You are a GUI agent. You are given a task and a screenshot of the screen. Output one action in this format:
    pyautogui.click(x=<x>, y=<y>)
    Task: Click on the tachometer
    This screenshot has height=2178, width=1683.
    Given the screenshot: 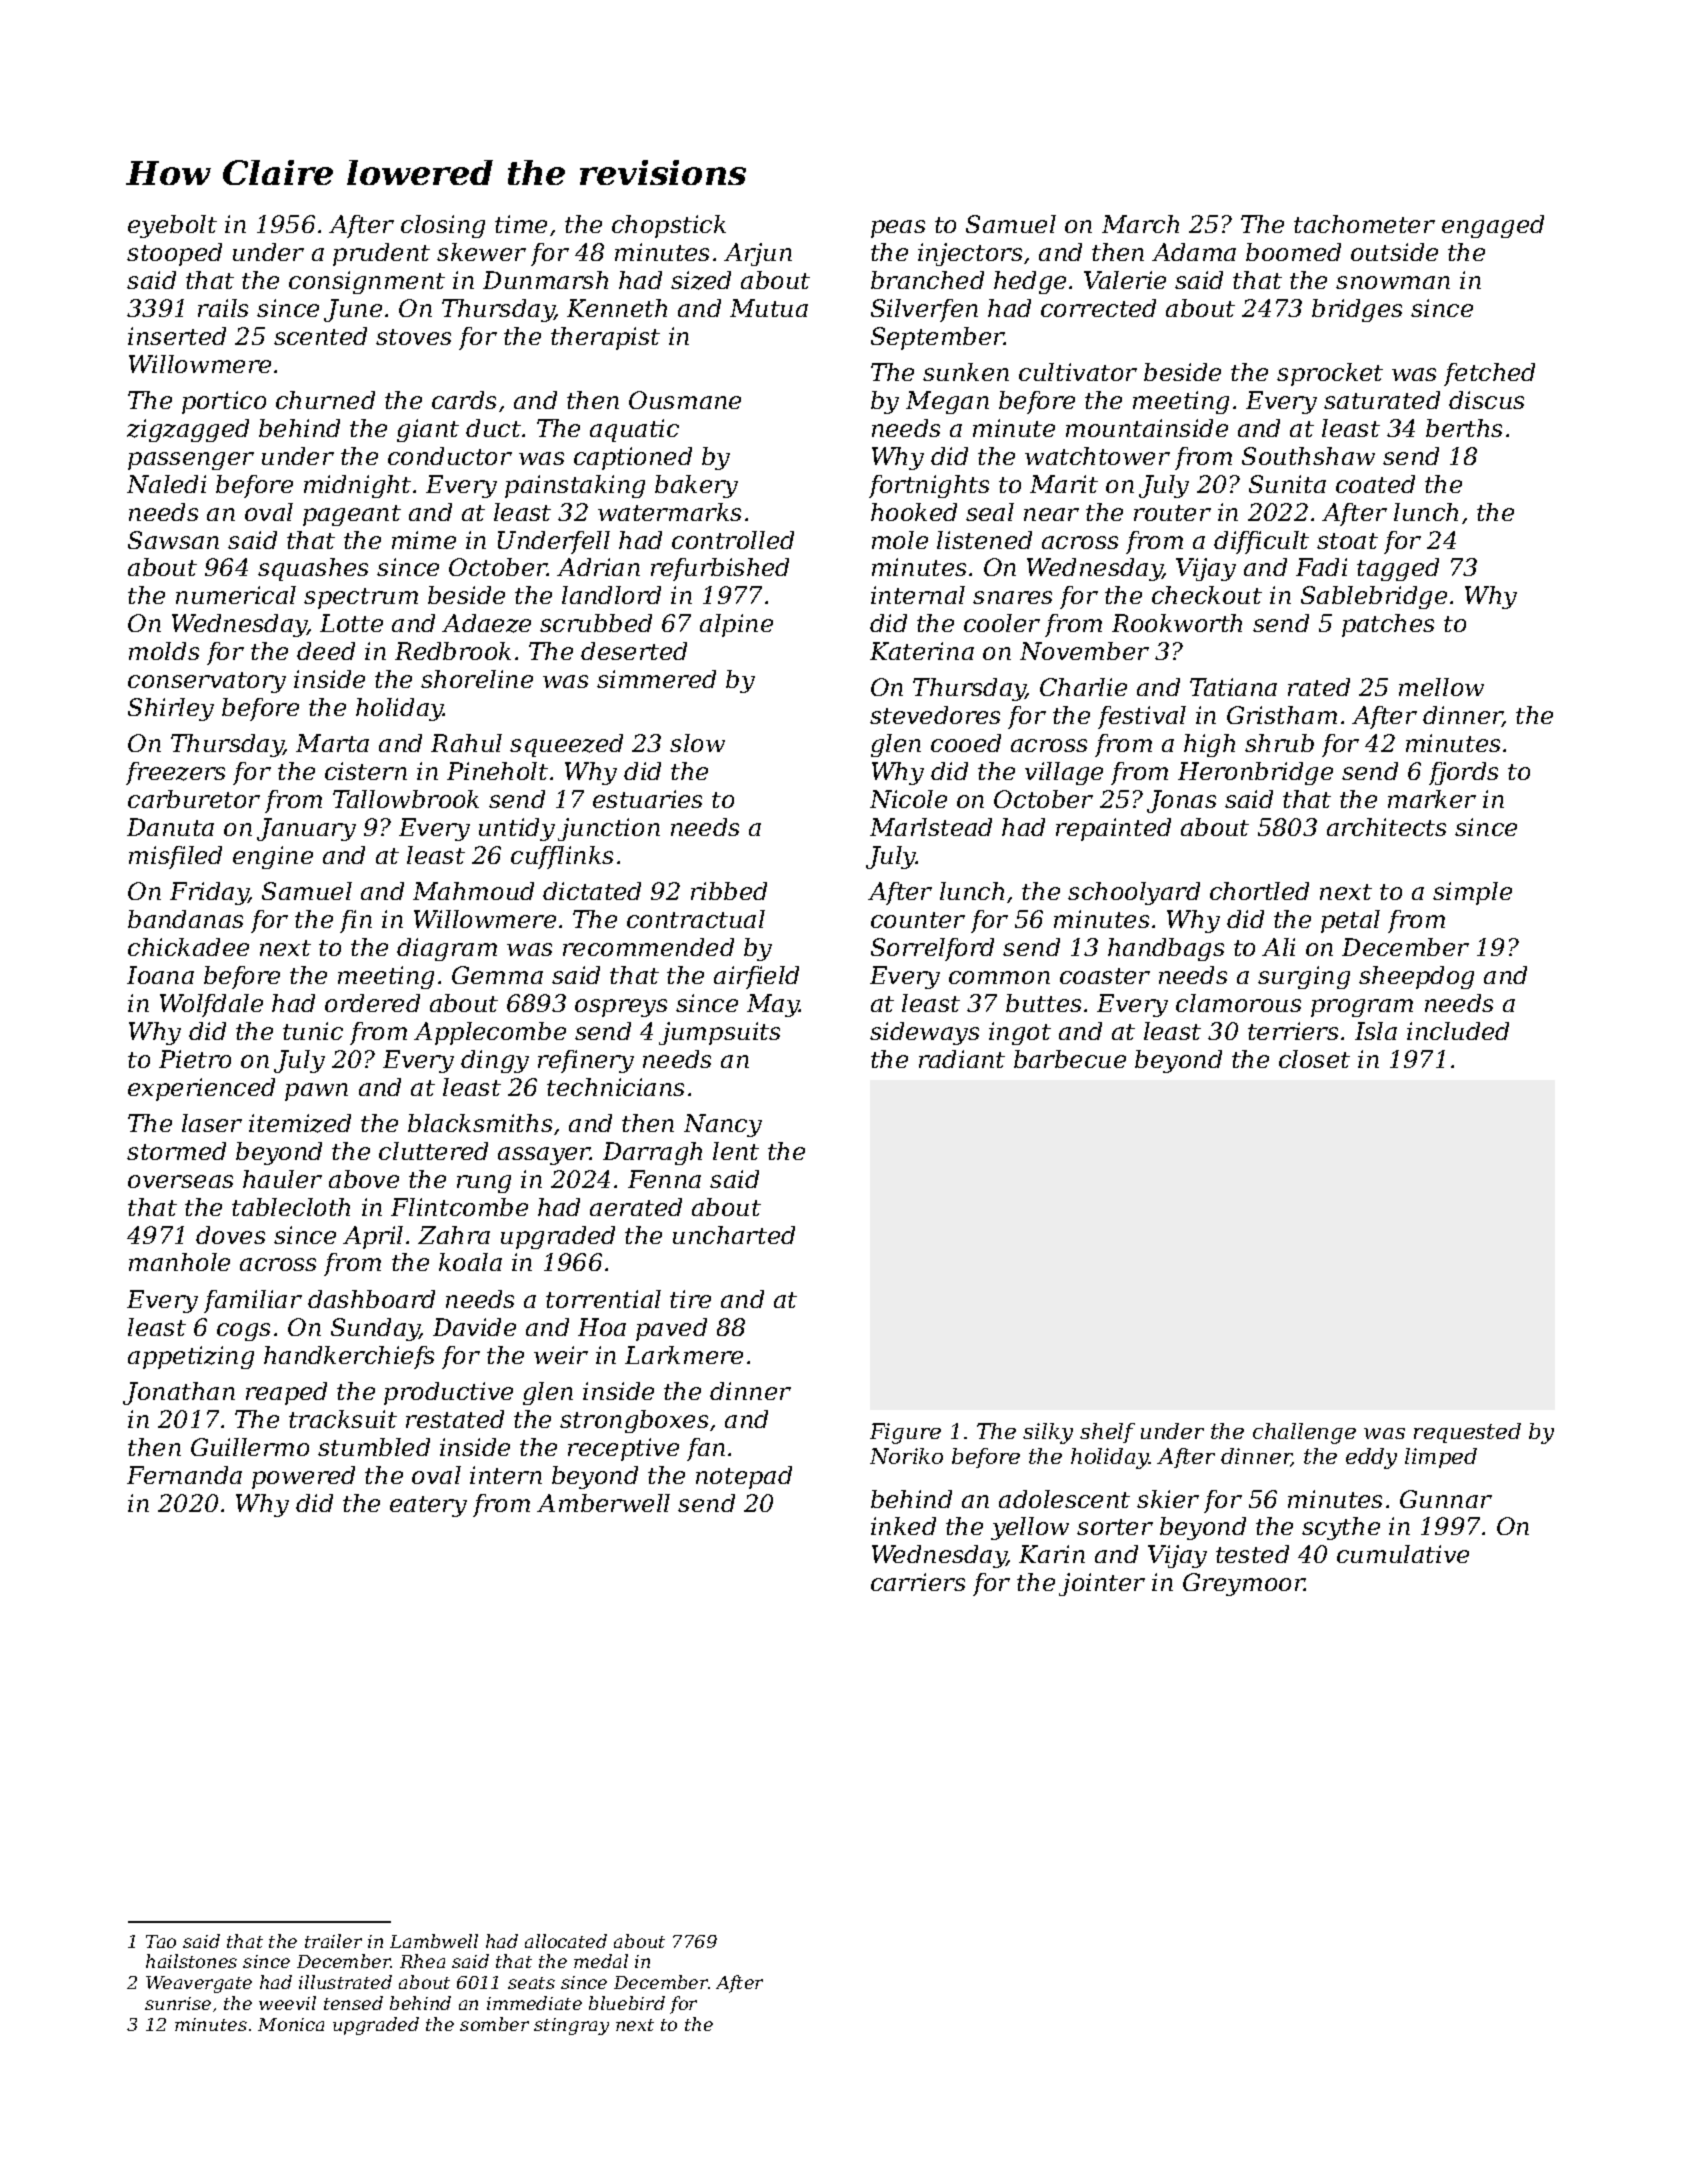 What is the action you would take?
    pyautogui.click(x=1364, y=224)
